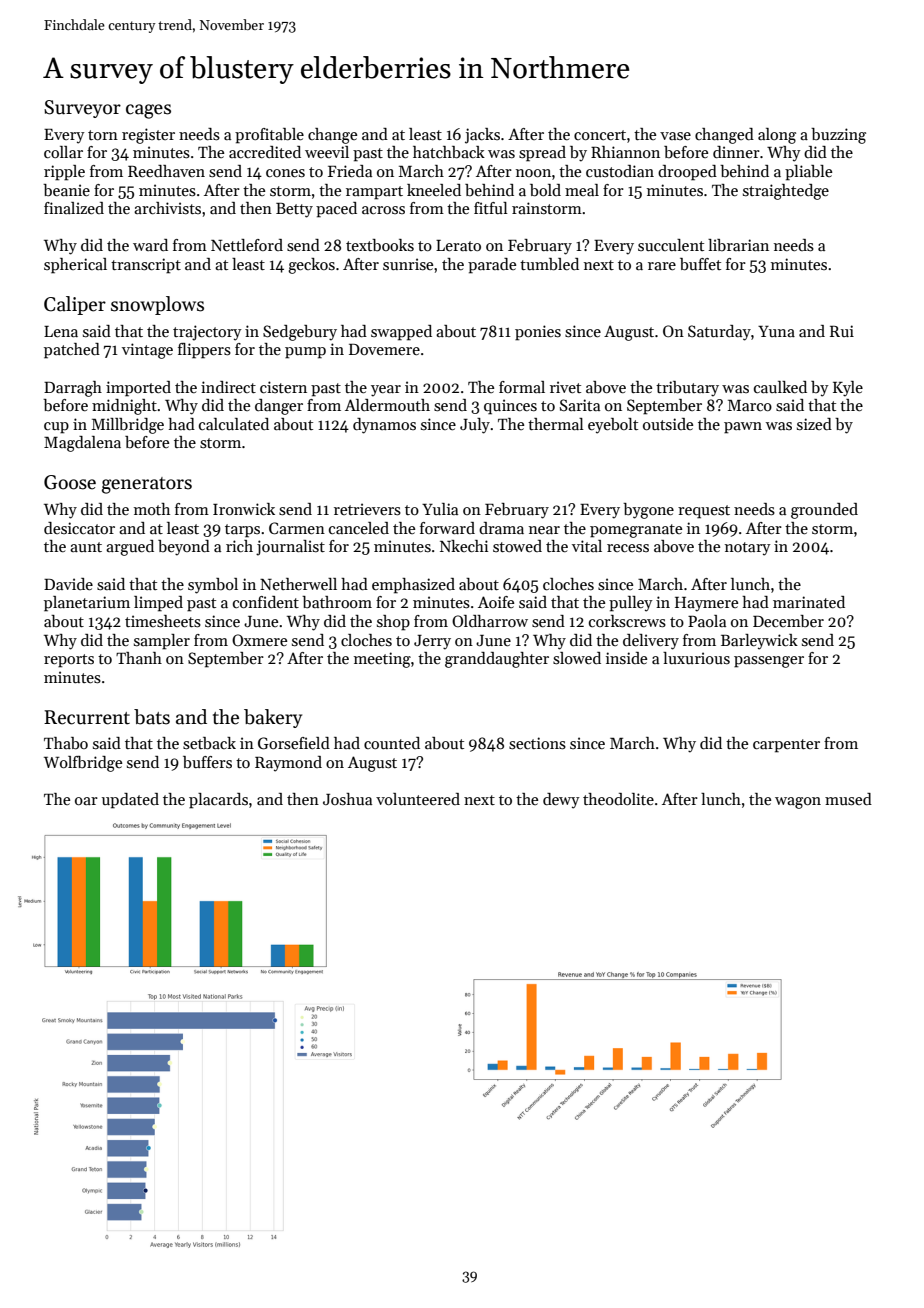 This screenshot has height=1308, width=924. I want to click on pulley, so click(631, 604).
